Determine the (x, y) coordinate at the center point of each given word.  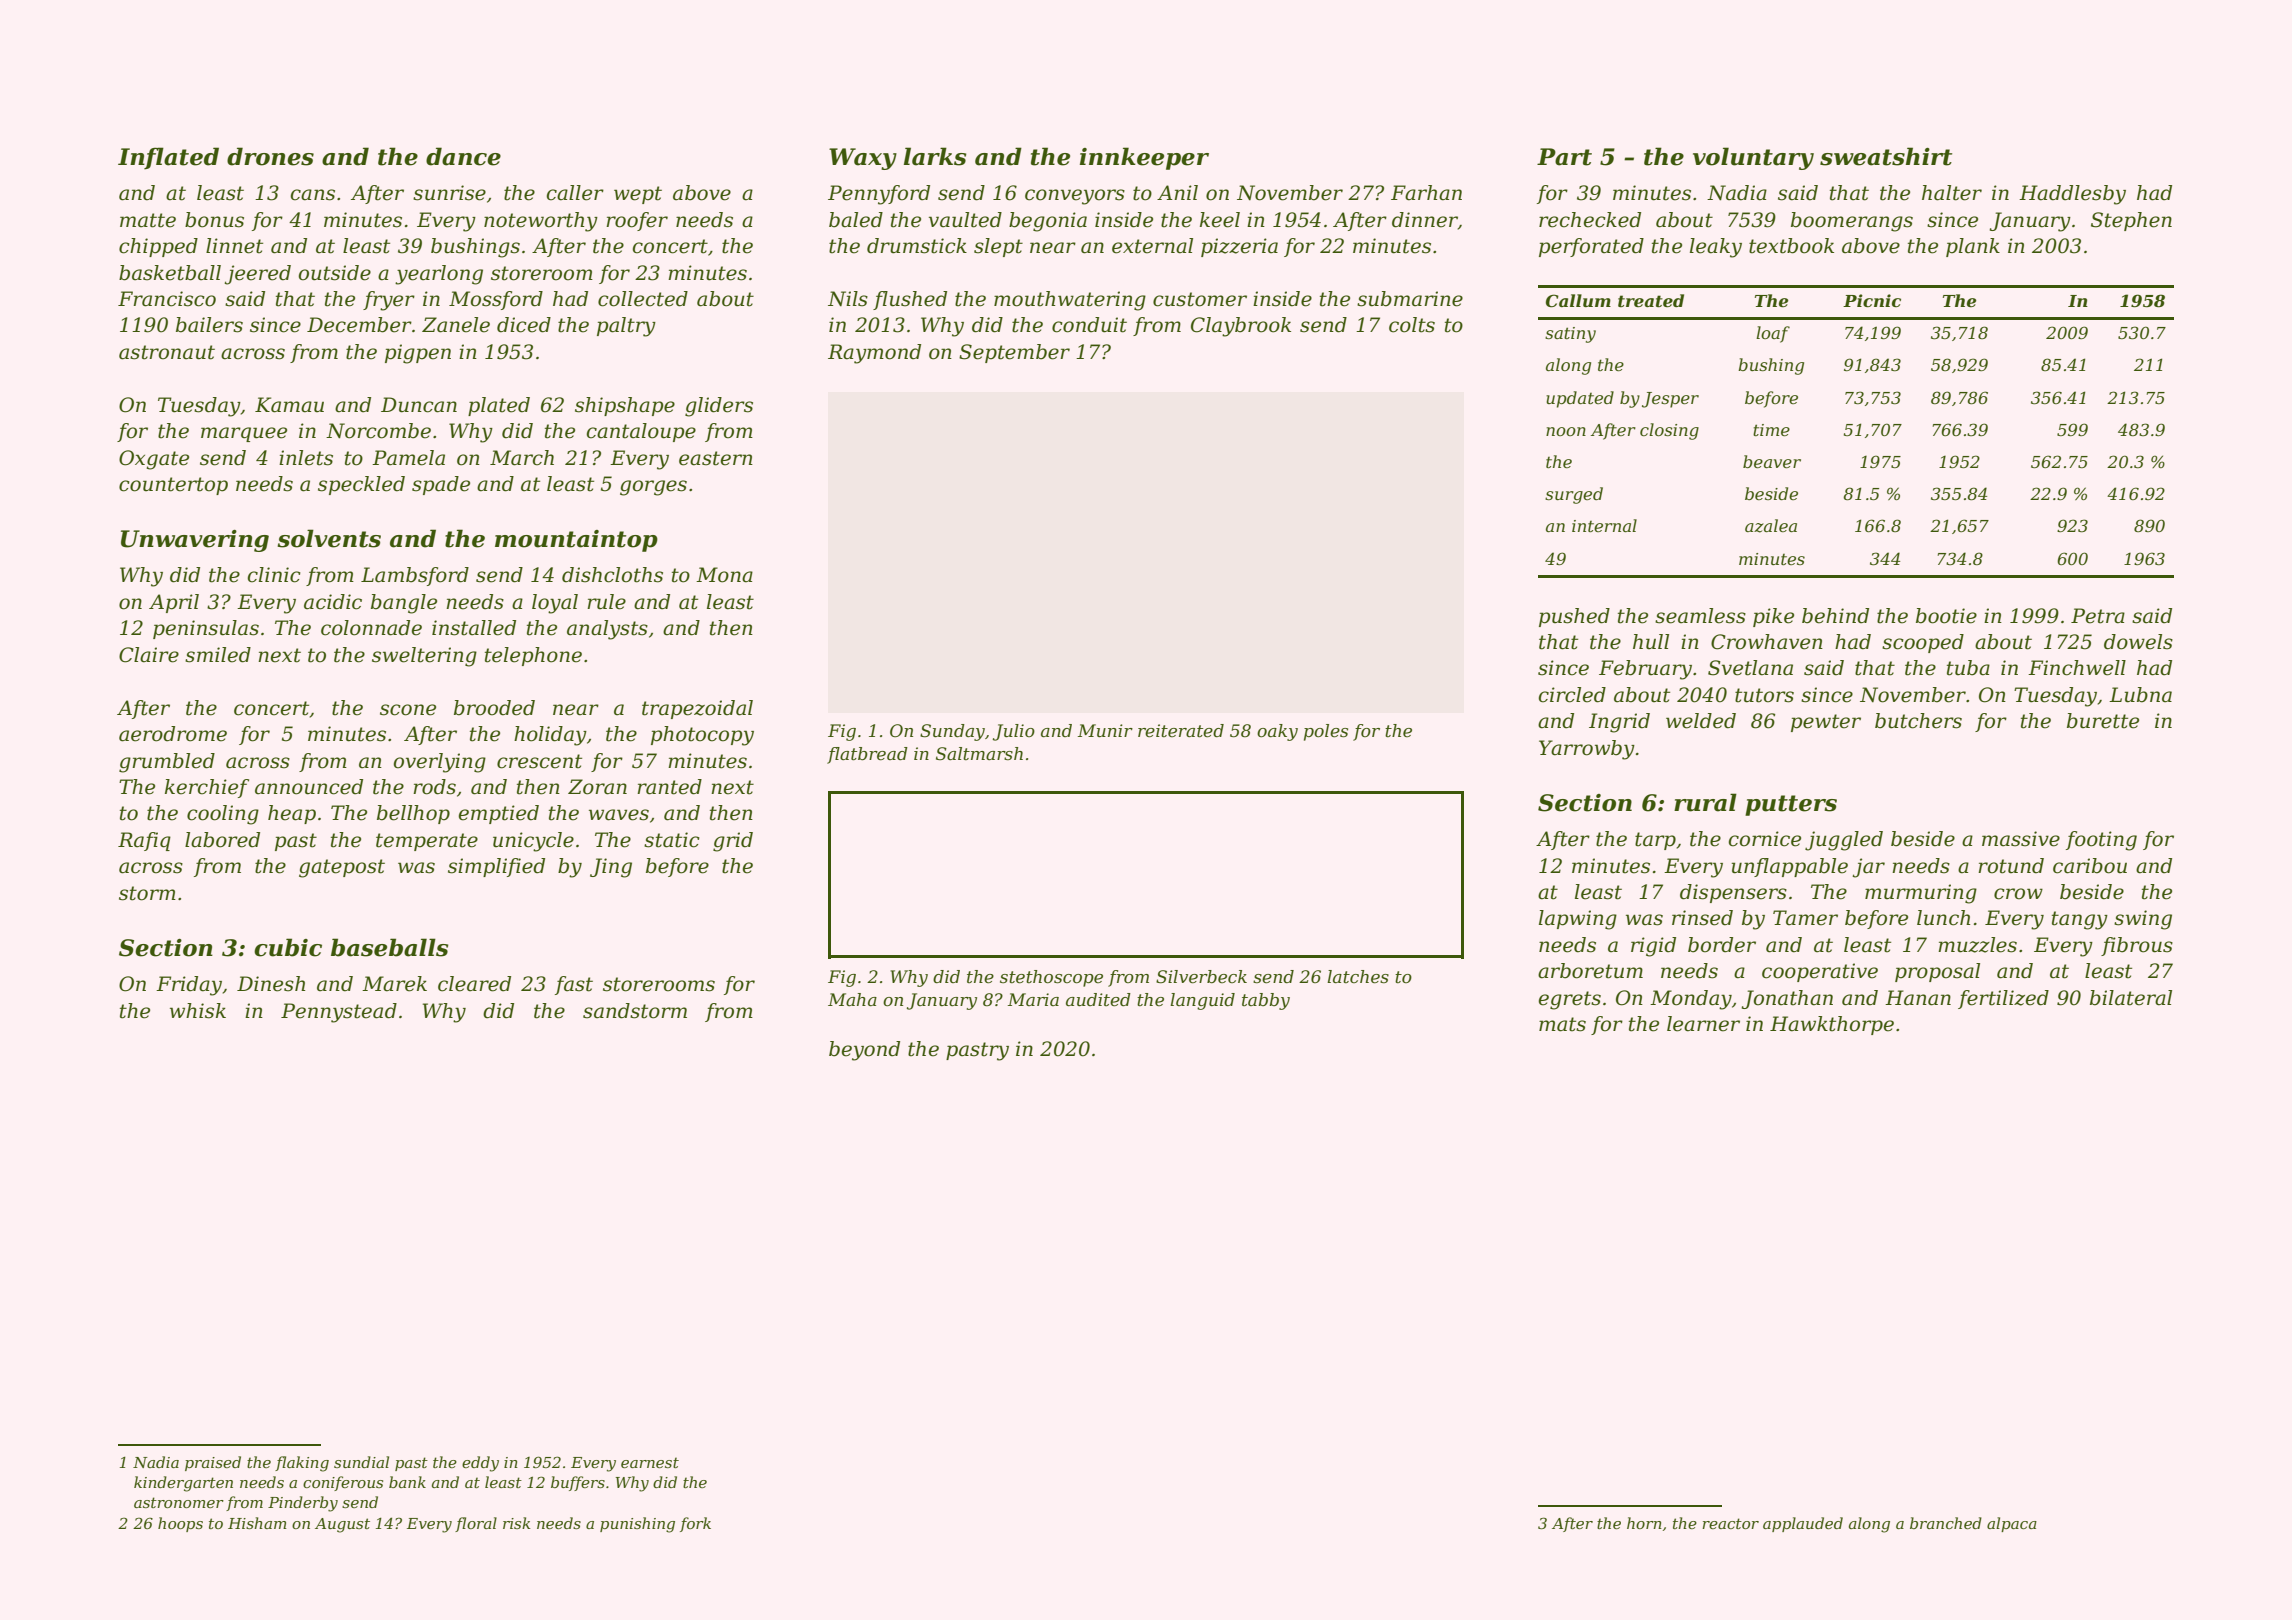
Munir (1105, 730)
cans (313, 195)
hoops (180, 1524)
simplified (496, 867)
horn (1644, 1523)
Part (1564, 157)
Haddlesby (2072, 195)
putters (1791, 805)
